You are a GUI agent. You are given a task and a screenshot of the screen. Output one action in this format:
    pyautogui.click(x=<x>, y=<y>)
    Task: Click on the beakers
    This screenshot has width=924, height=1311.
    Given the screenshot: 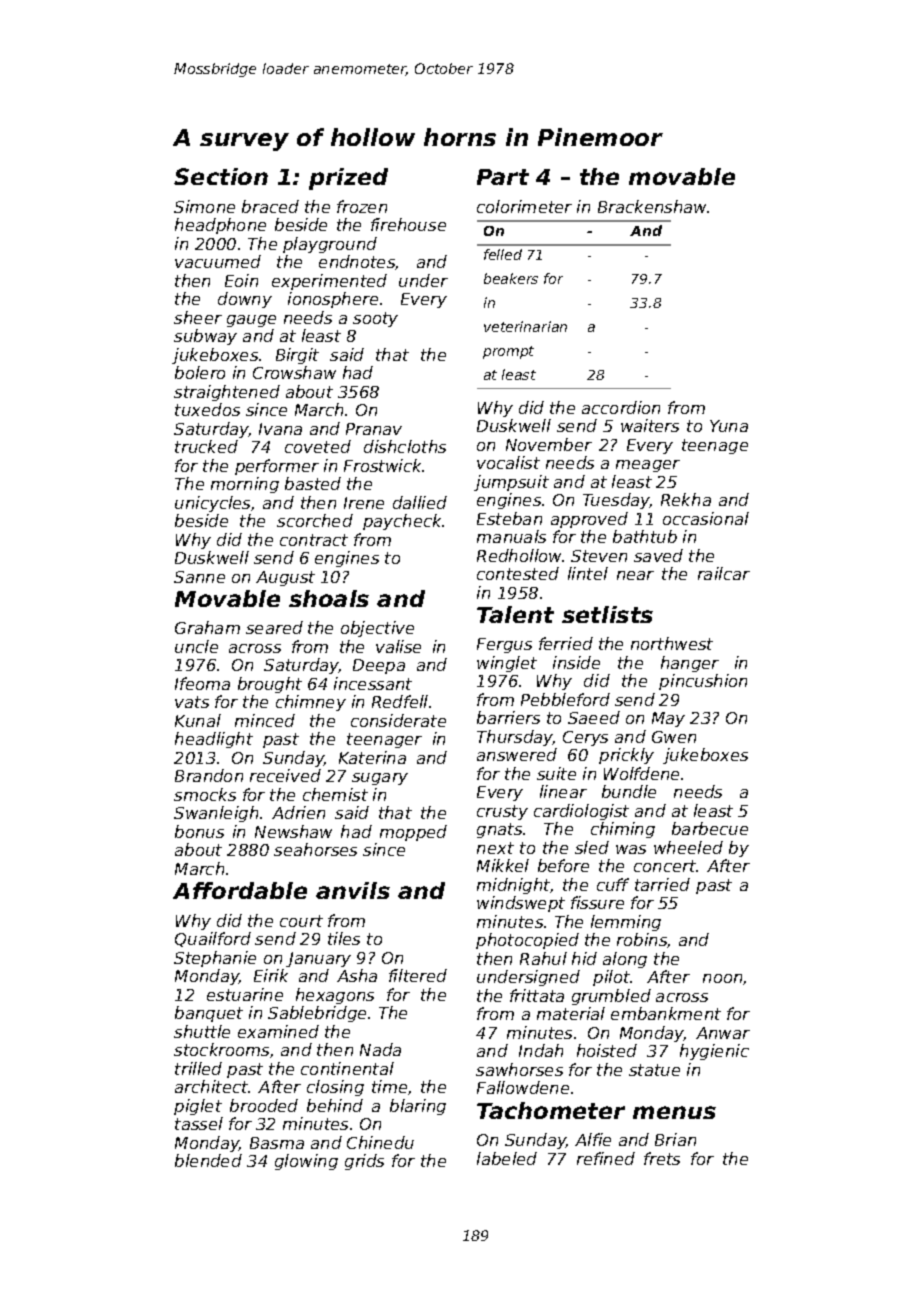 What is the action you would take?
    pyautogui.click(x=511, y=278)
